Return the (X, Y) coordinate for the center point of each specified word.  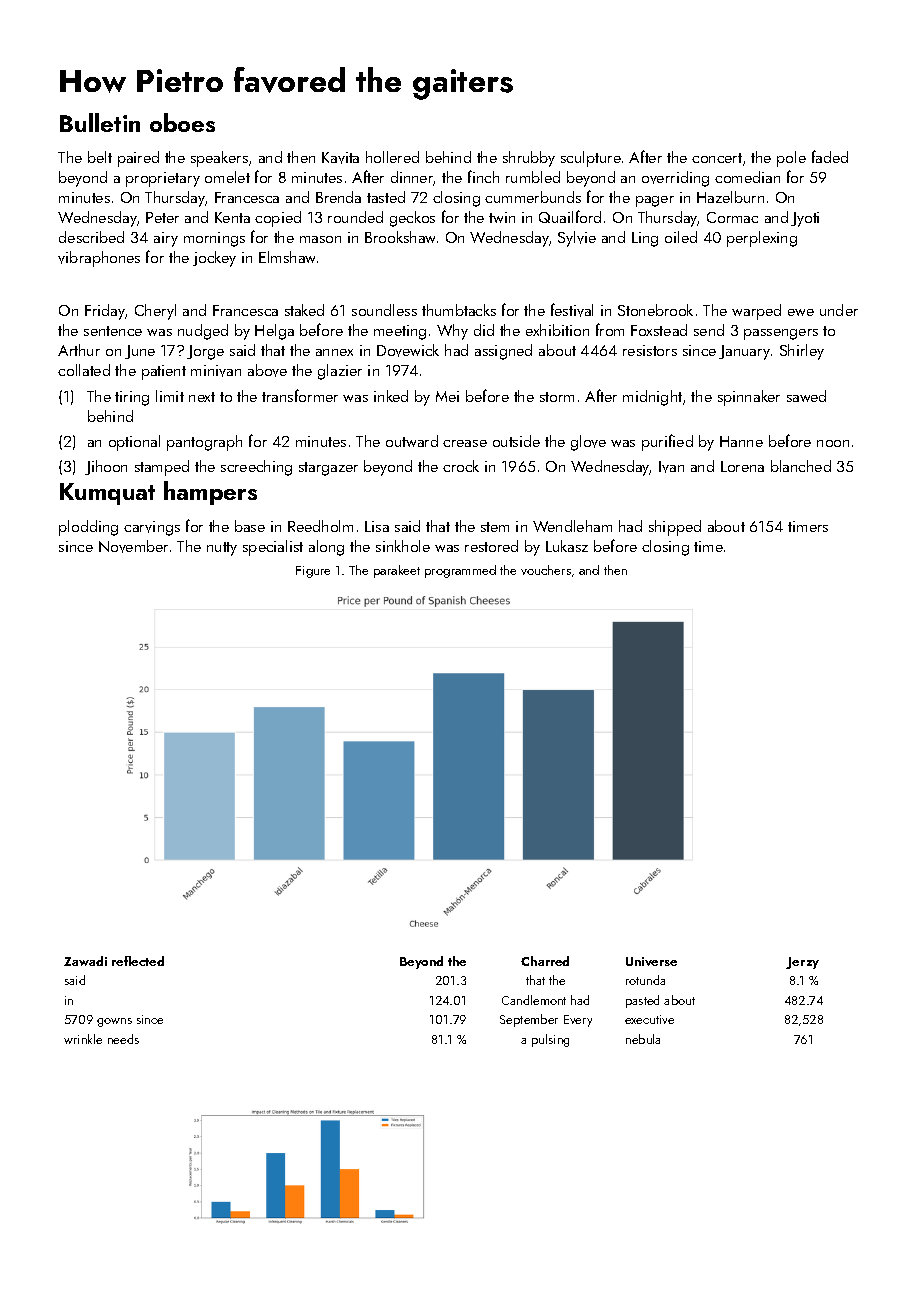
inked (391, 396)
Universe (651, 961)
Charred (545, 961)
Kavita (340, 158)
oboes (182, 122)
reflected (138, 961)
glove (588, 443)
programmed (460, 571)
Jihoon (106, 467)
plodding (88, 528)
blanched (801, 466)
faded (830, 156)
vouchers (546, 570)
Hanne (741, 441)
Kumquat (107, 494)
